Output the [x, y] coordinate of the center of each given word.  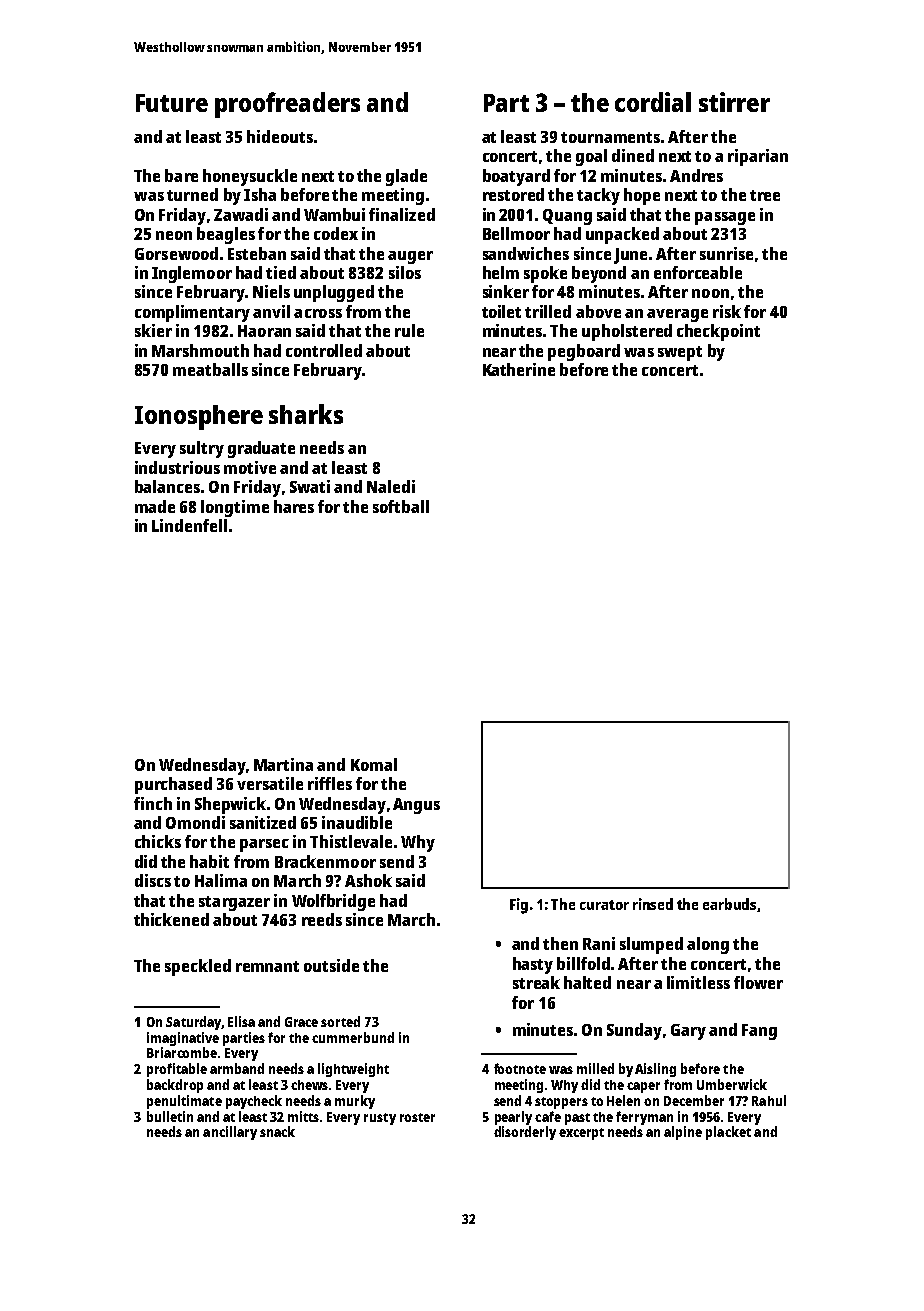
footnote [520, 1068]
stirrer [734, 102]
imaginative [183, 1039]
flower [758, 982]
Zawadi [241, 214]
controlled [324, 350]
